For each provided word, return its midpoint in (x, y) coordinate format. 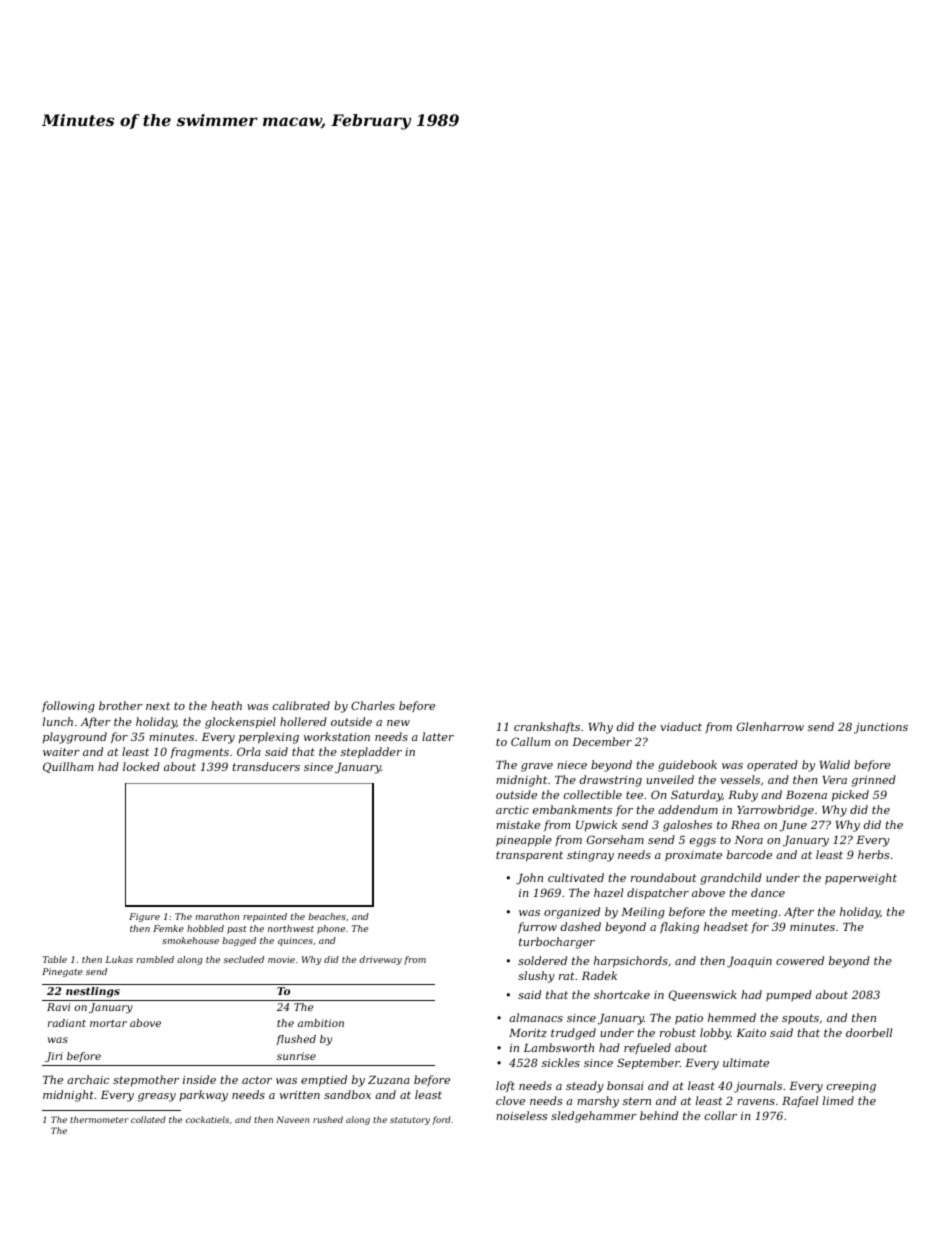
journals (758, 1087)
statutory (410, 1121)
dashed (581, 926)
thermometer (99, 1119)
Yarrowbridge (775, 811)
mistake (518, 824)
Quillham (68, 767)
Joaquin (749, 962)
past (237, 930)
